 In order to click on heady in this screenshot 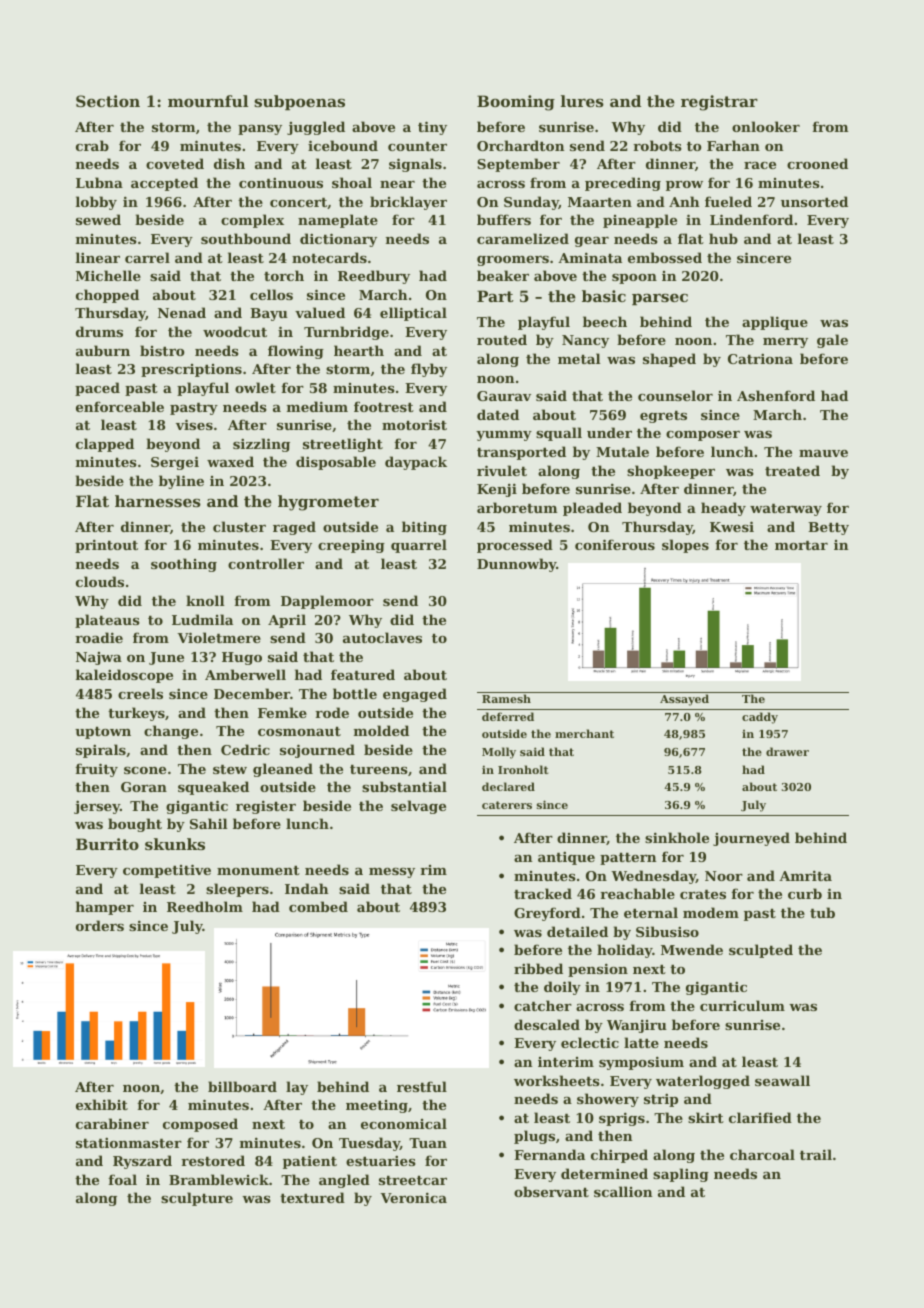, I will do `click(723, 509)`.
